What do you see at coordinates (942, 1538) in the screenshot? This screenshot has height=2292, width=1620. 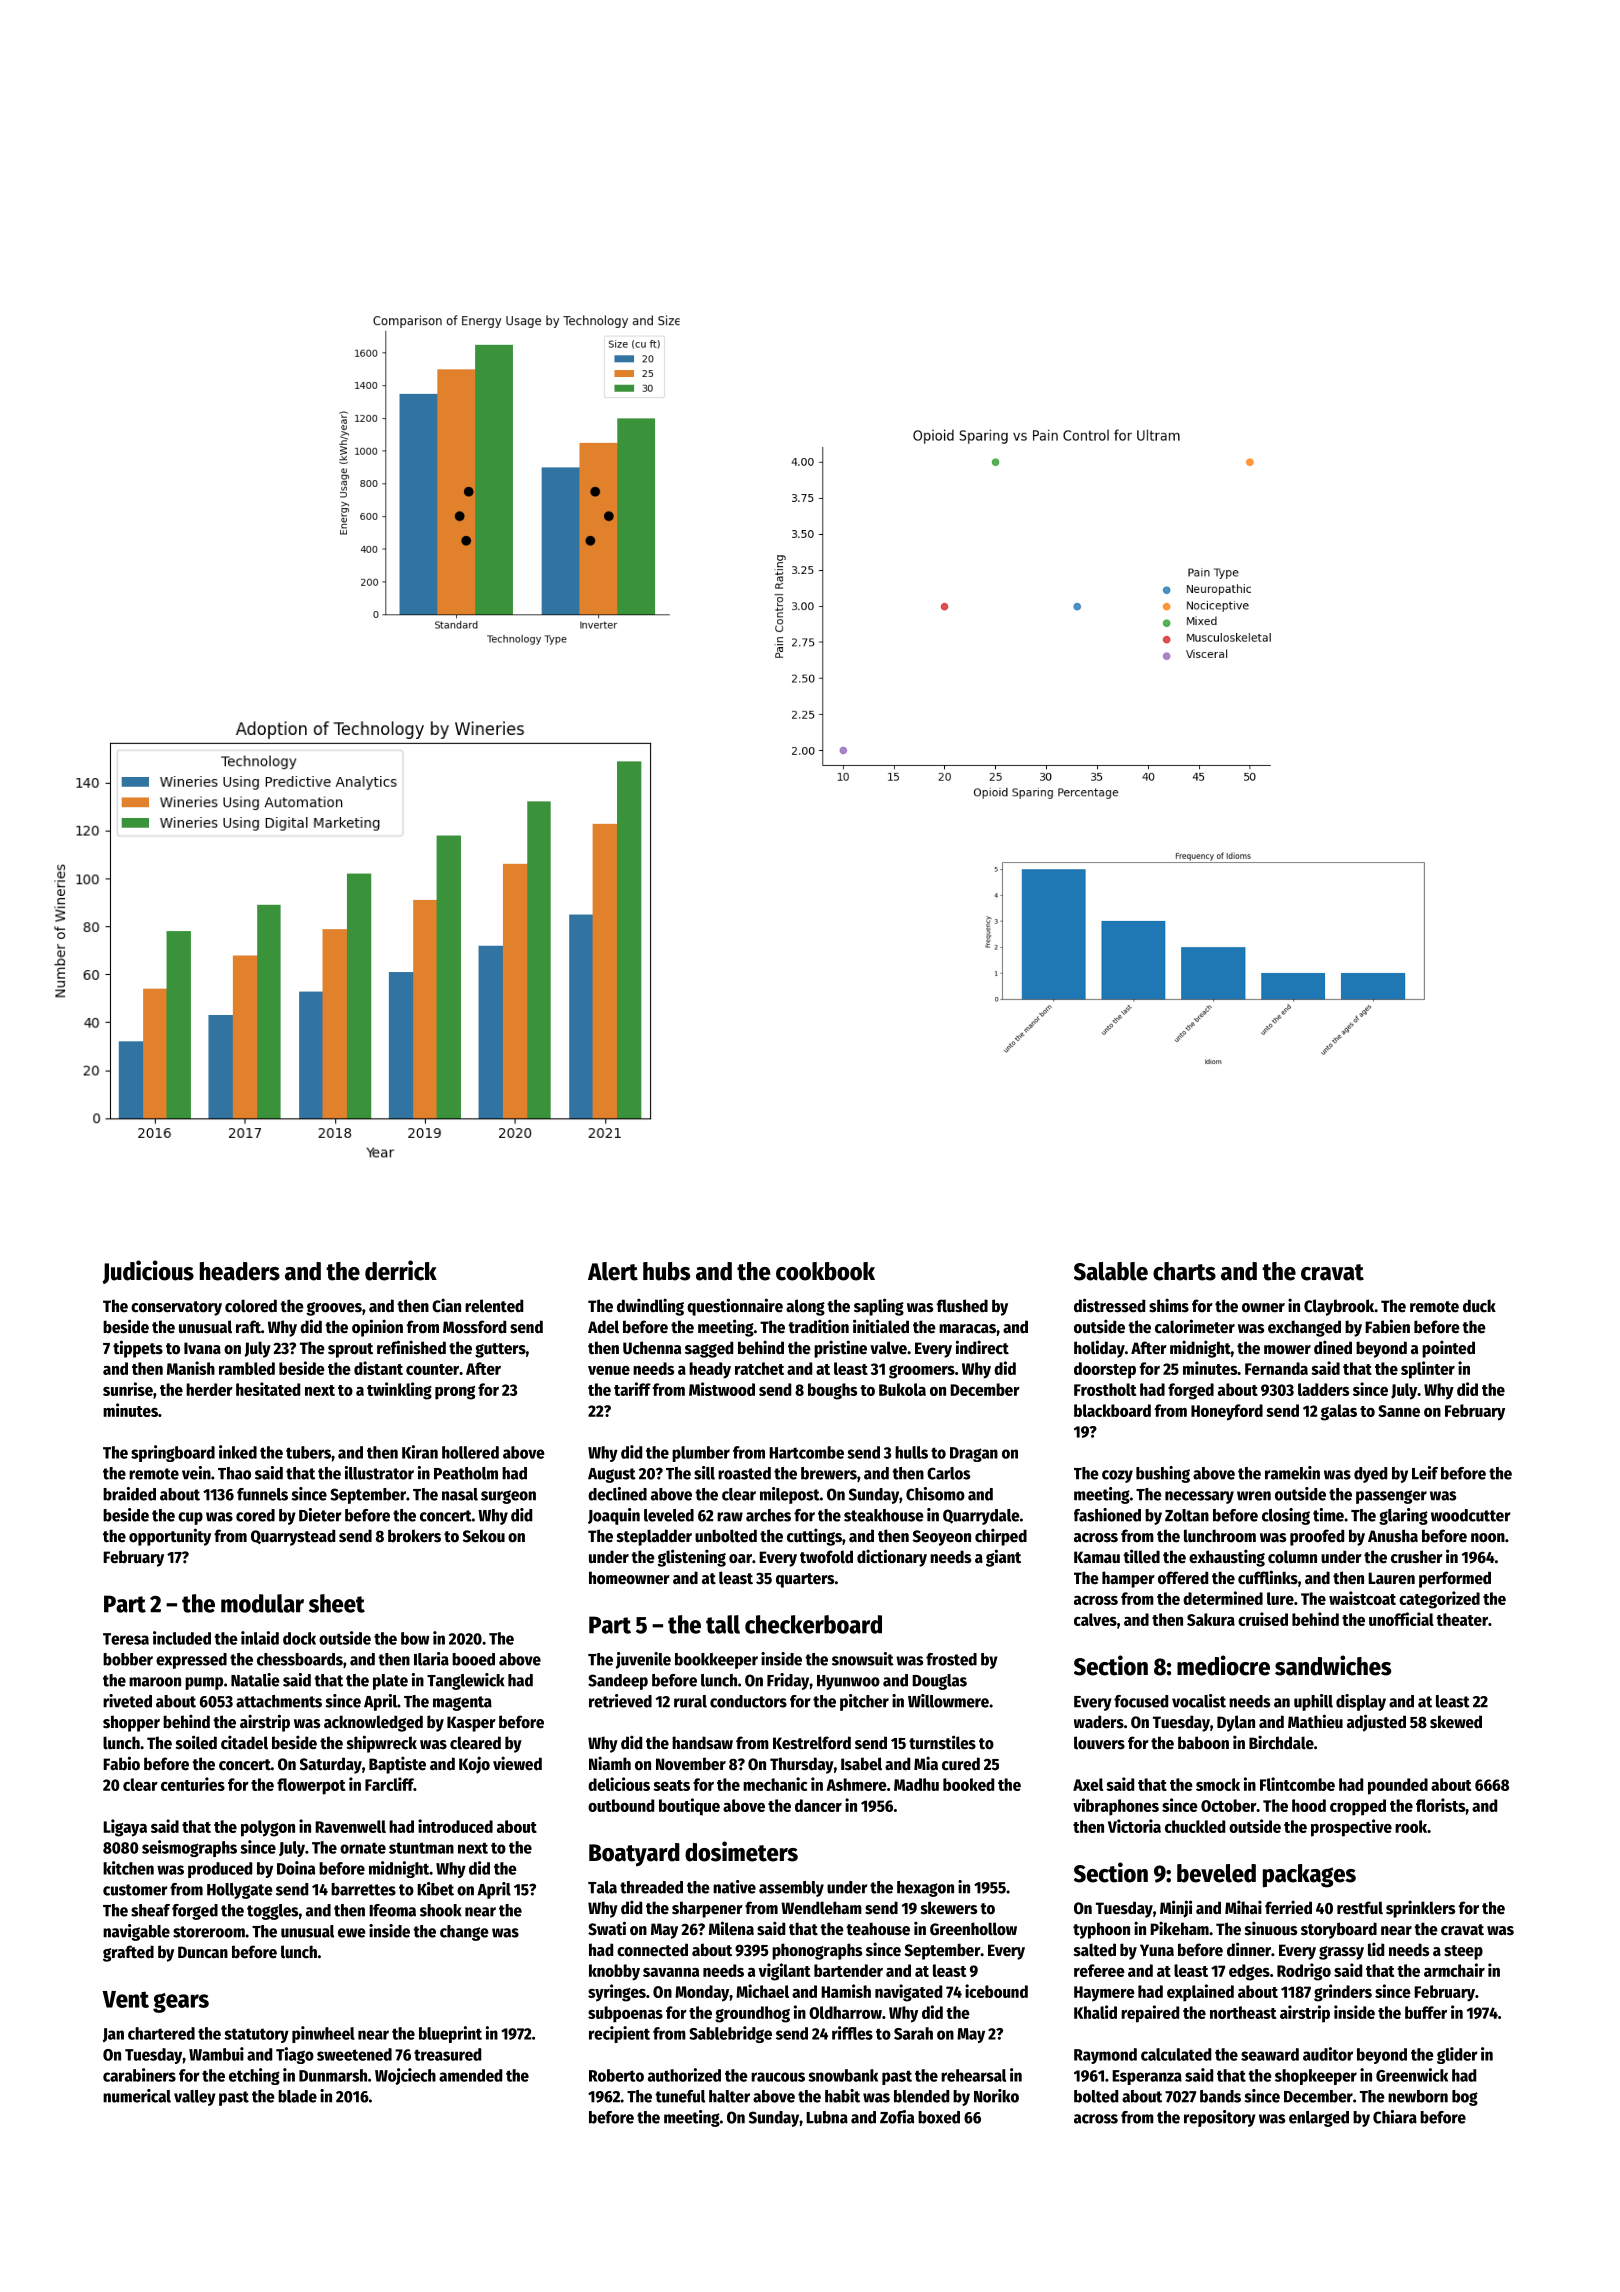 I see `Seoyeon` at bounding box center [942, 1538].
